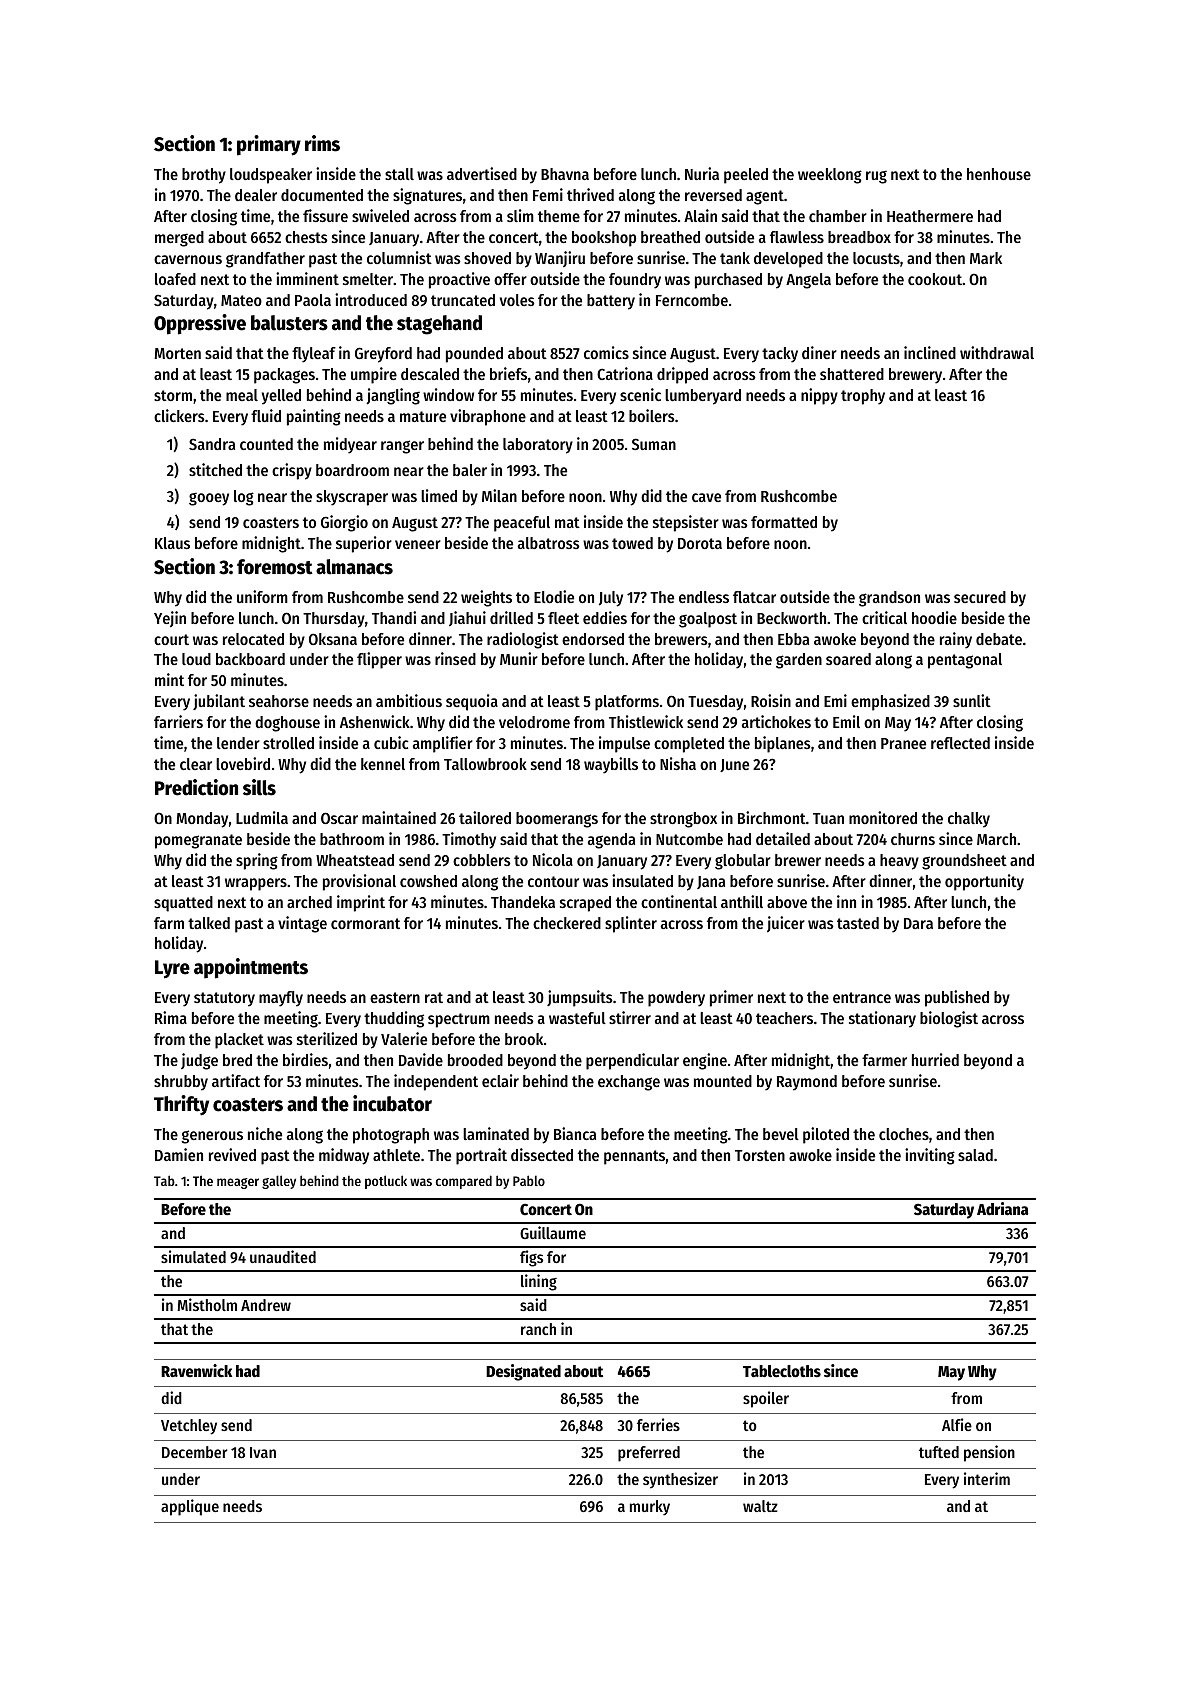 The width and height of the screenshot is (1190, 1683). Describe the element at coordinates (322, 143) in the screenshot. I see `rims` at that location.
